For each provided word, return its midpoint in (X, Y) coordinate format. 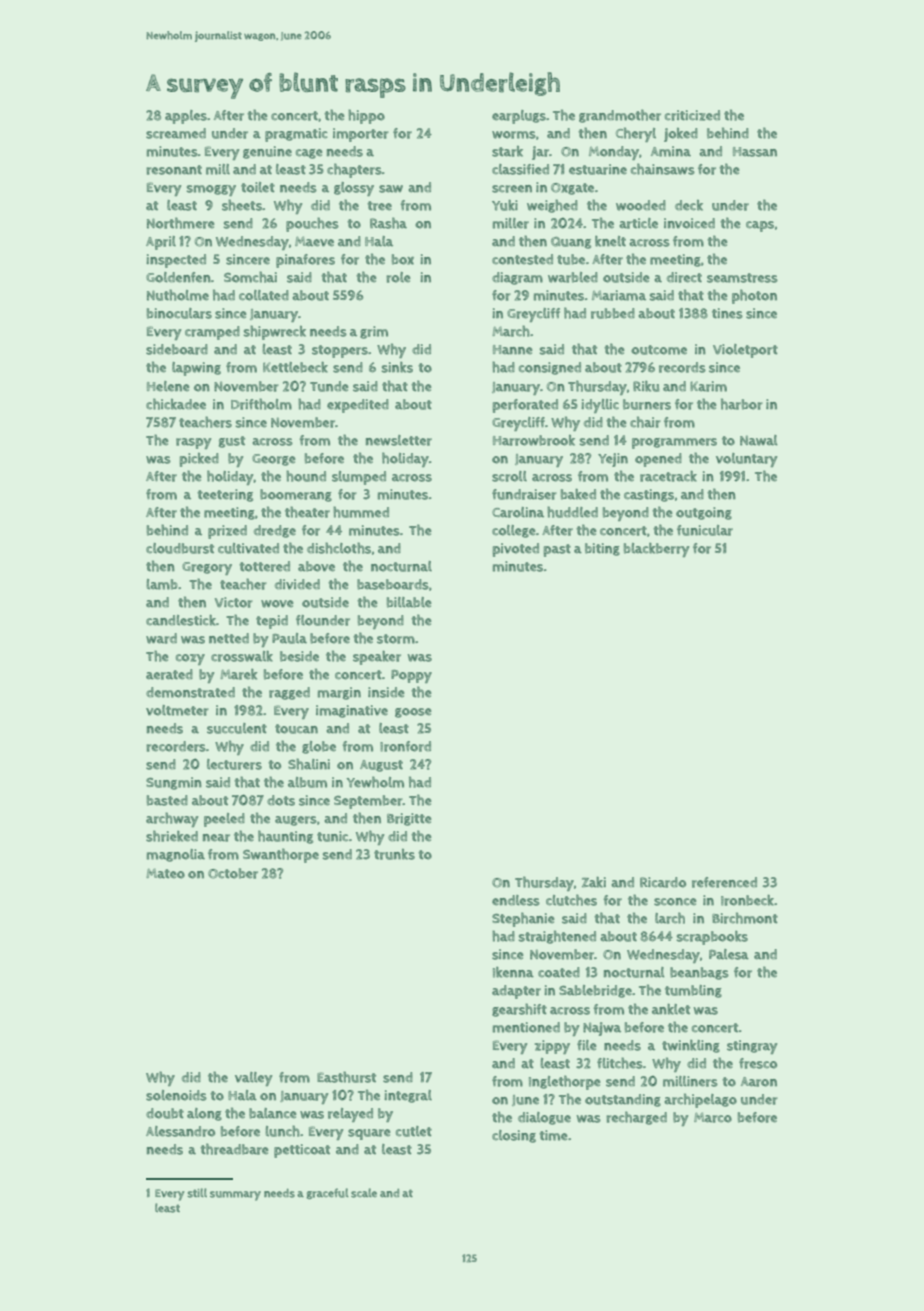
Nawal (759, 440)
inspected (176, 261)
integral (408, 1096)
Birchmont (745, 918)
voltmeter (177, 710)
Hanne (513, 350)
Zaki (594, 882)
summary (235, 1196)
